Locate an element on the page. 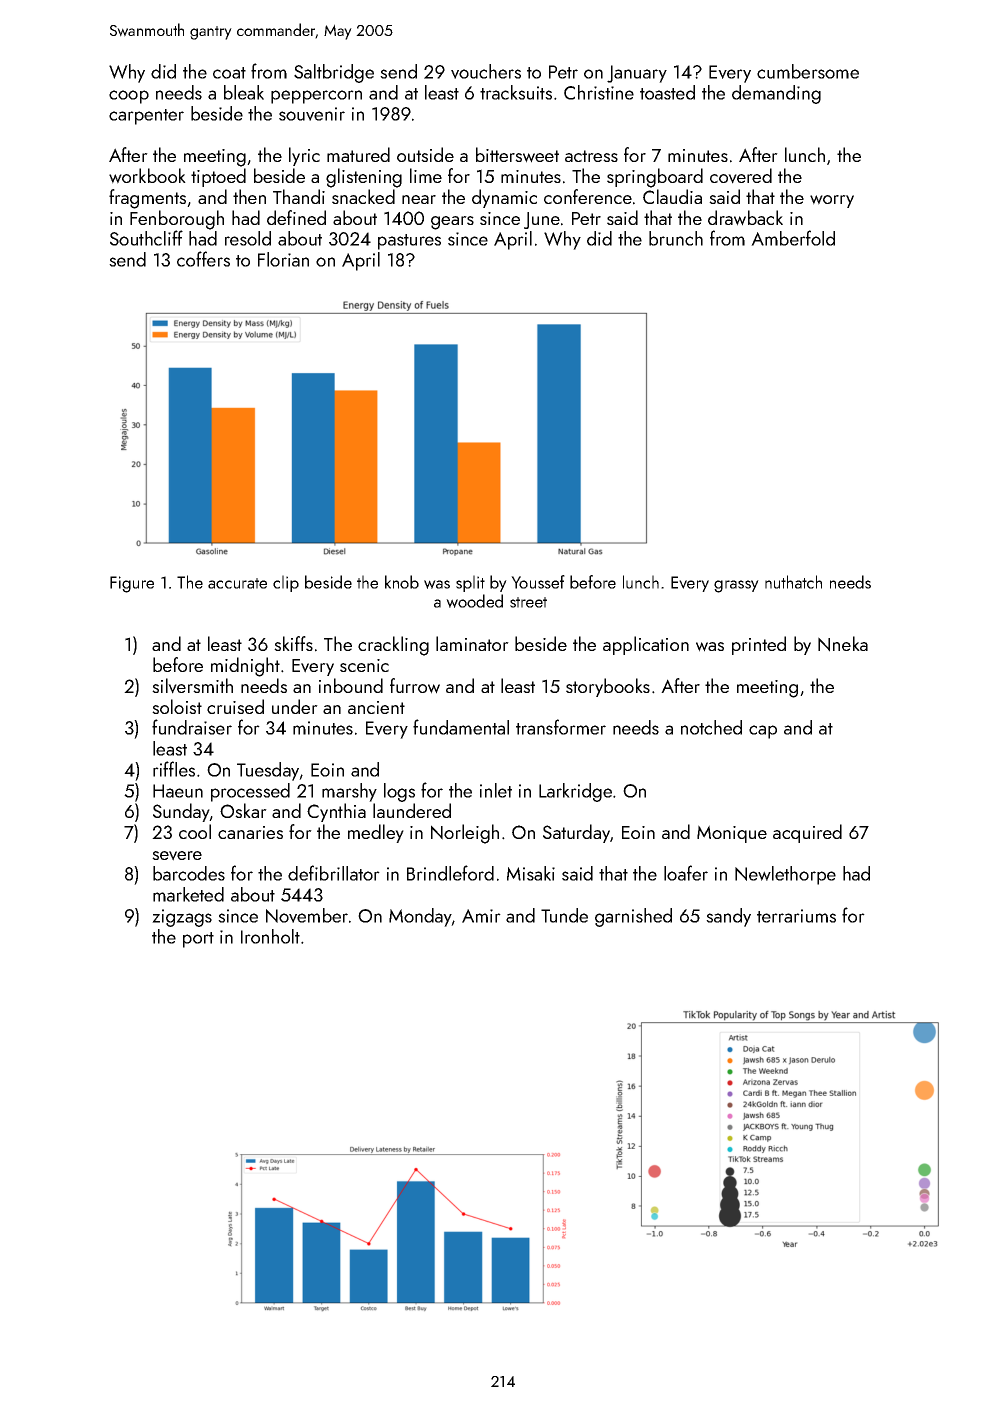 The image size is (981, 1421). Christine is located at coordinates (599, 92).
